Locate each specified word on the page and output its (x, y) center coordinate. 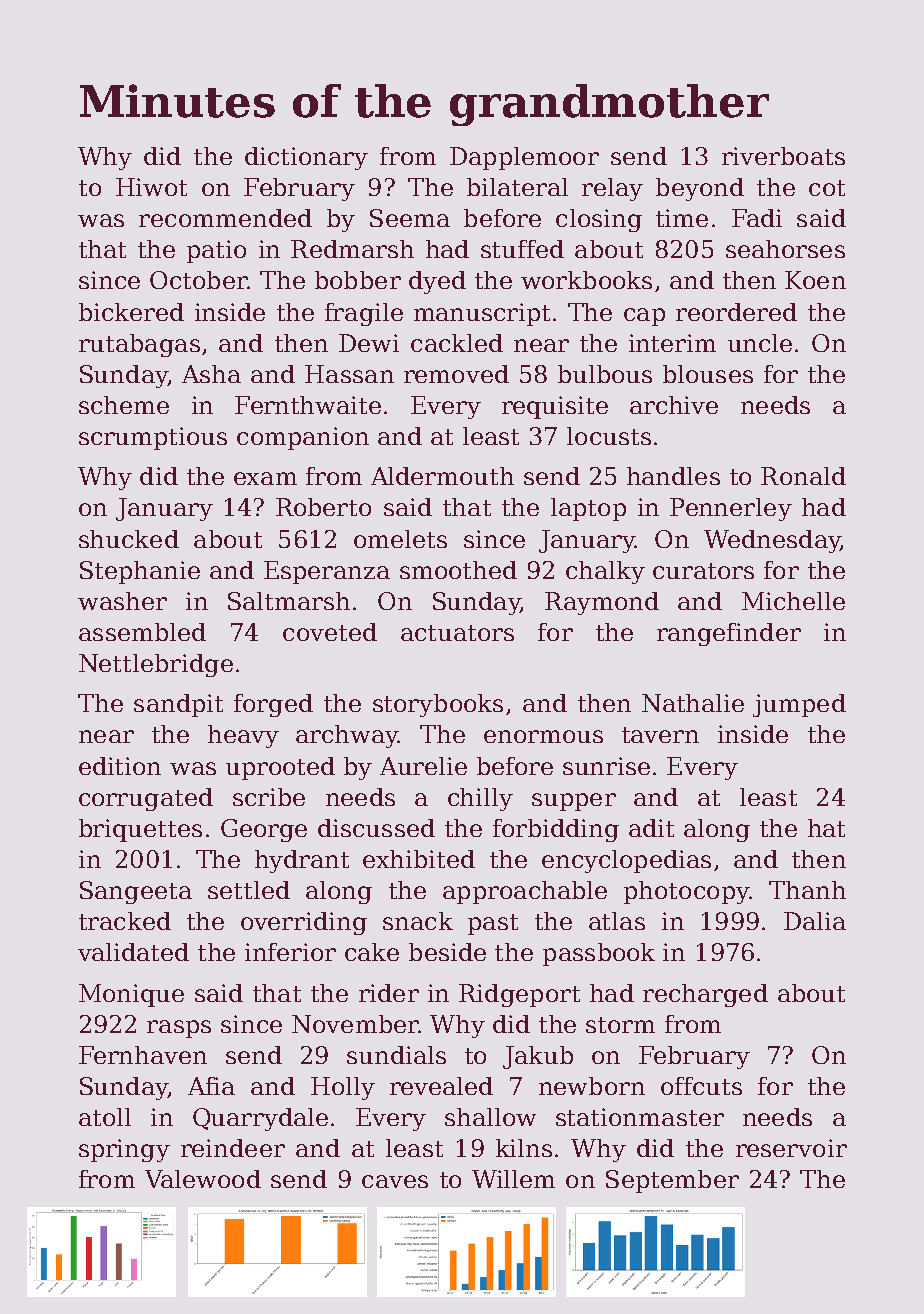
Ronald (803, 476)
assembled (142, 632)
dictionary (306, 158)
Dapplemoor (524, 158)
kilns (524, 1148)
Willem (513, 1179)
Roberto (323, 507)
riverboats (783, 156)
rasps (179, 1029)
